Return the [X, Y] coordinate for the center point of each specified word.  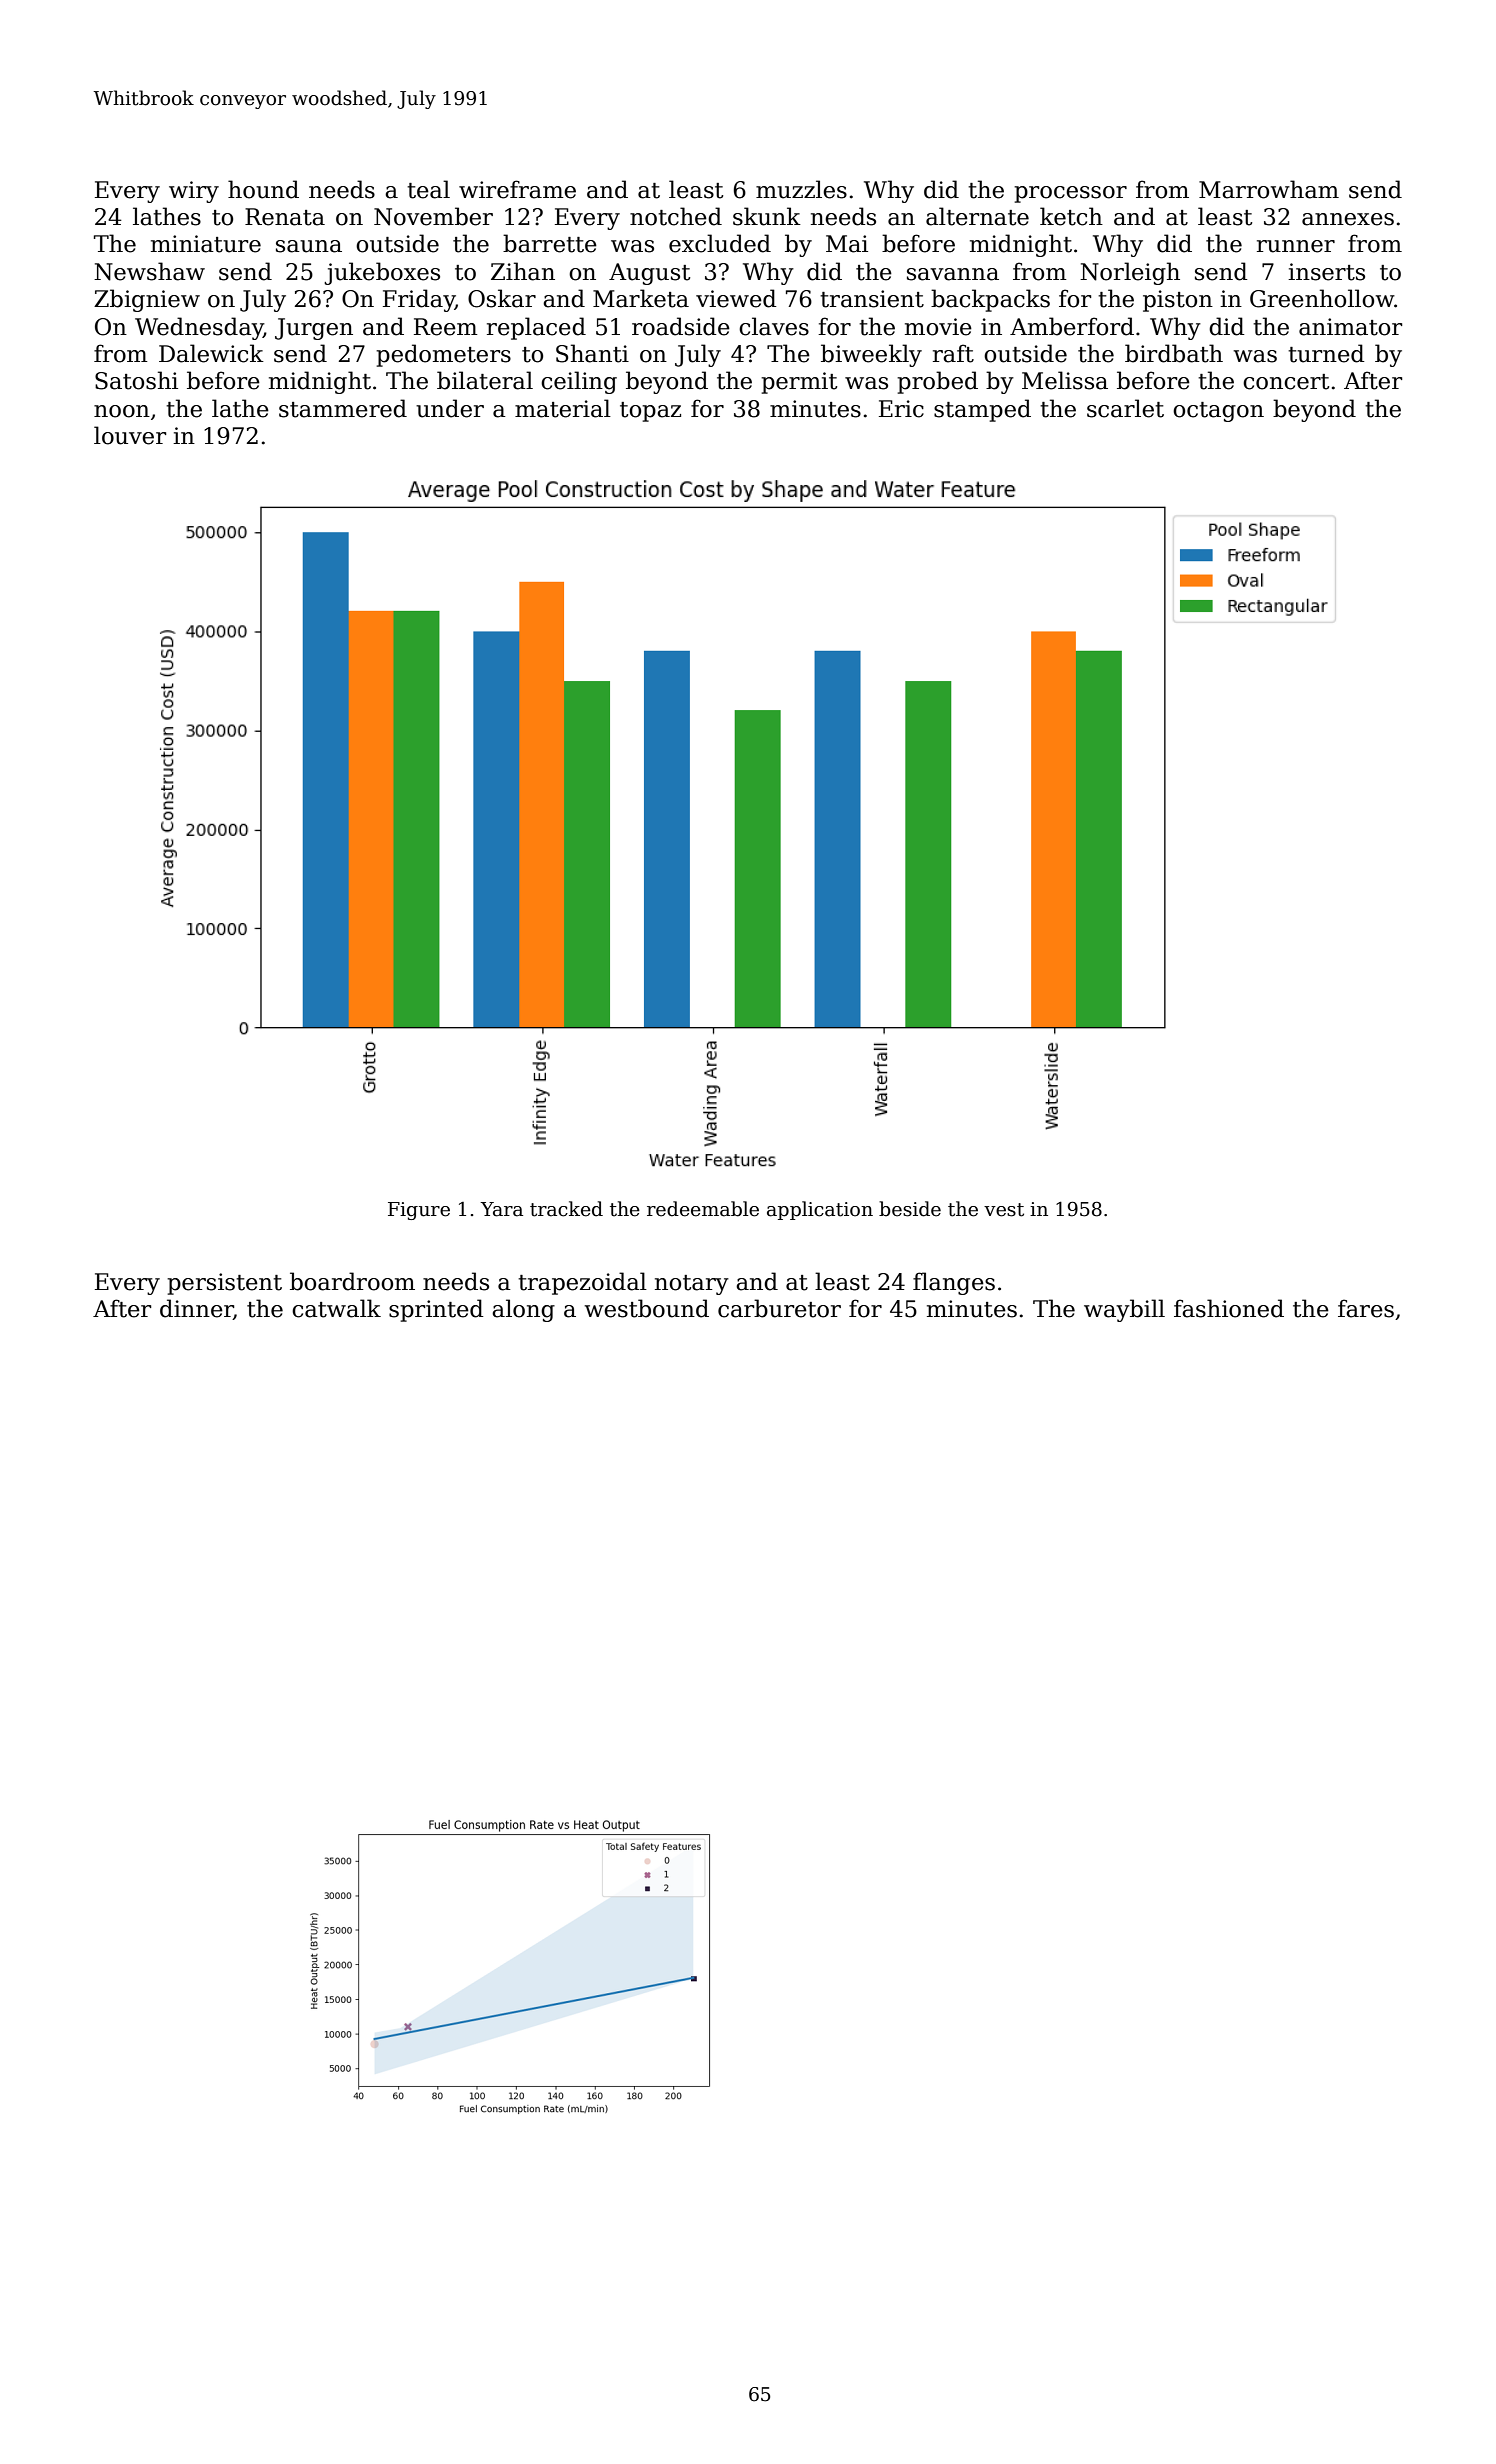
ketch [1071, 216]
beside [910, 1209]
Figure [419, 1211]
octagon [1218, 412]
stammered [343, 408]
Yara [501, 1209]
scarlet [1125, 408]
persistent [224, 1284]
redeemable [703, 1209]
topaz [650, 412]
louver [130, 435]
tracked [566, 1209]
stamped [982, 410]
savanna [953, 274]
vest [1004, 1210]
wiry [194, 192]
